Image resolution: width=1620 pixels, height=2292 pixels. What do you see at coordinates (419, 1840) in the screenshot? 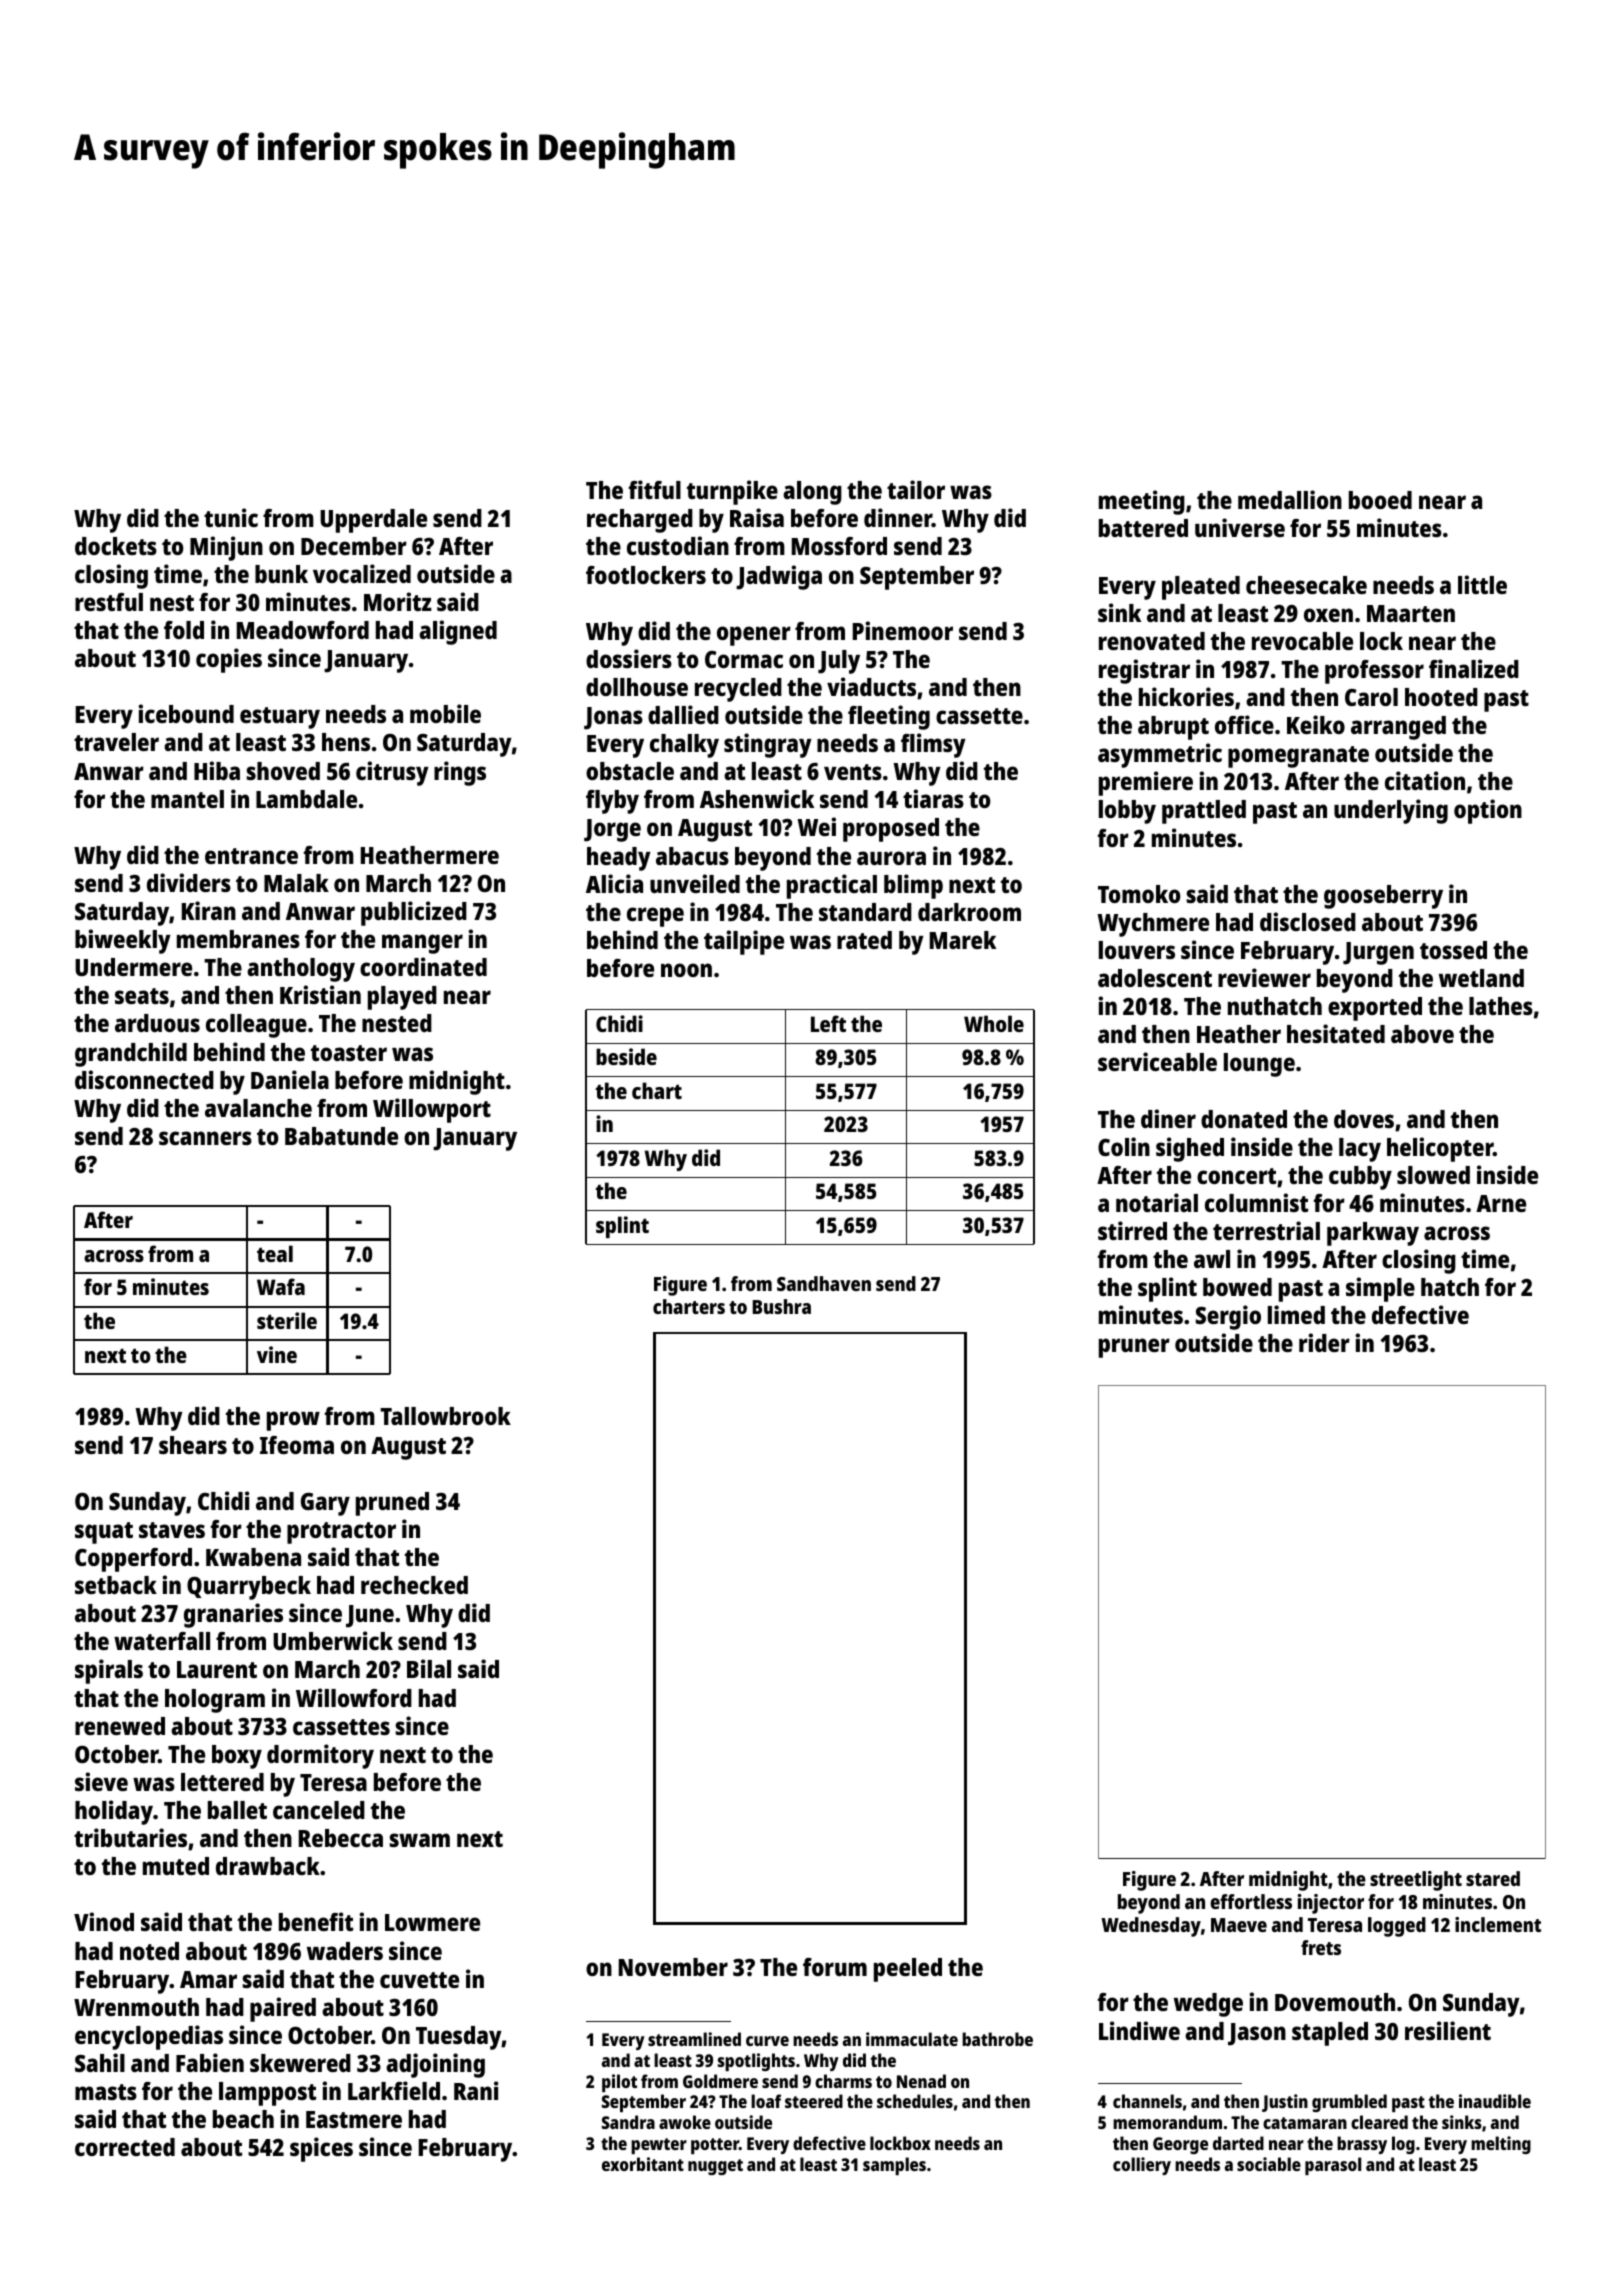
I see `swam` at bounding box center [419, 1840].
